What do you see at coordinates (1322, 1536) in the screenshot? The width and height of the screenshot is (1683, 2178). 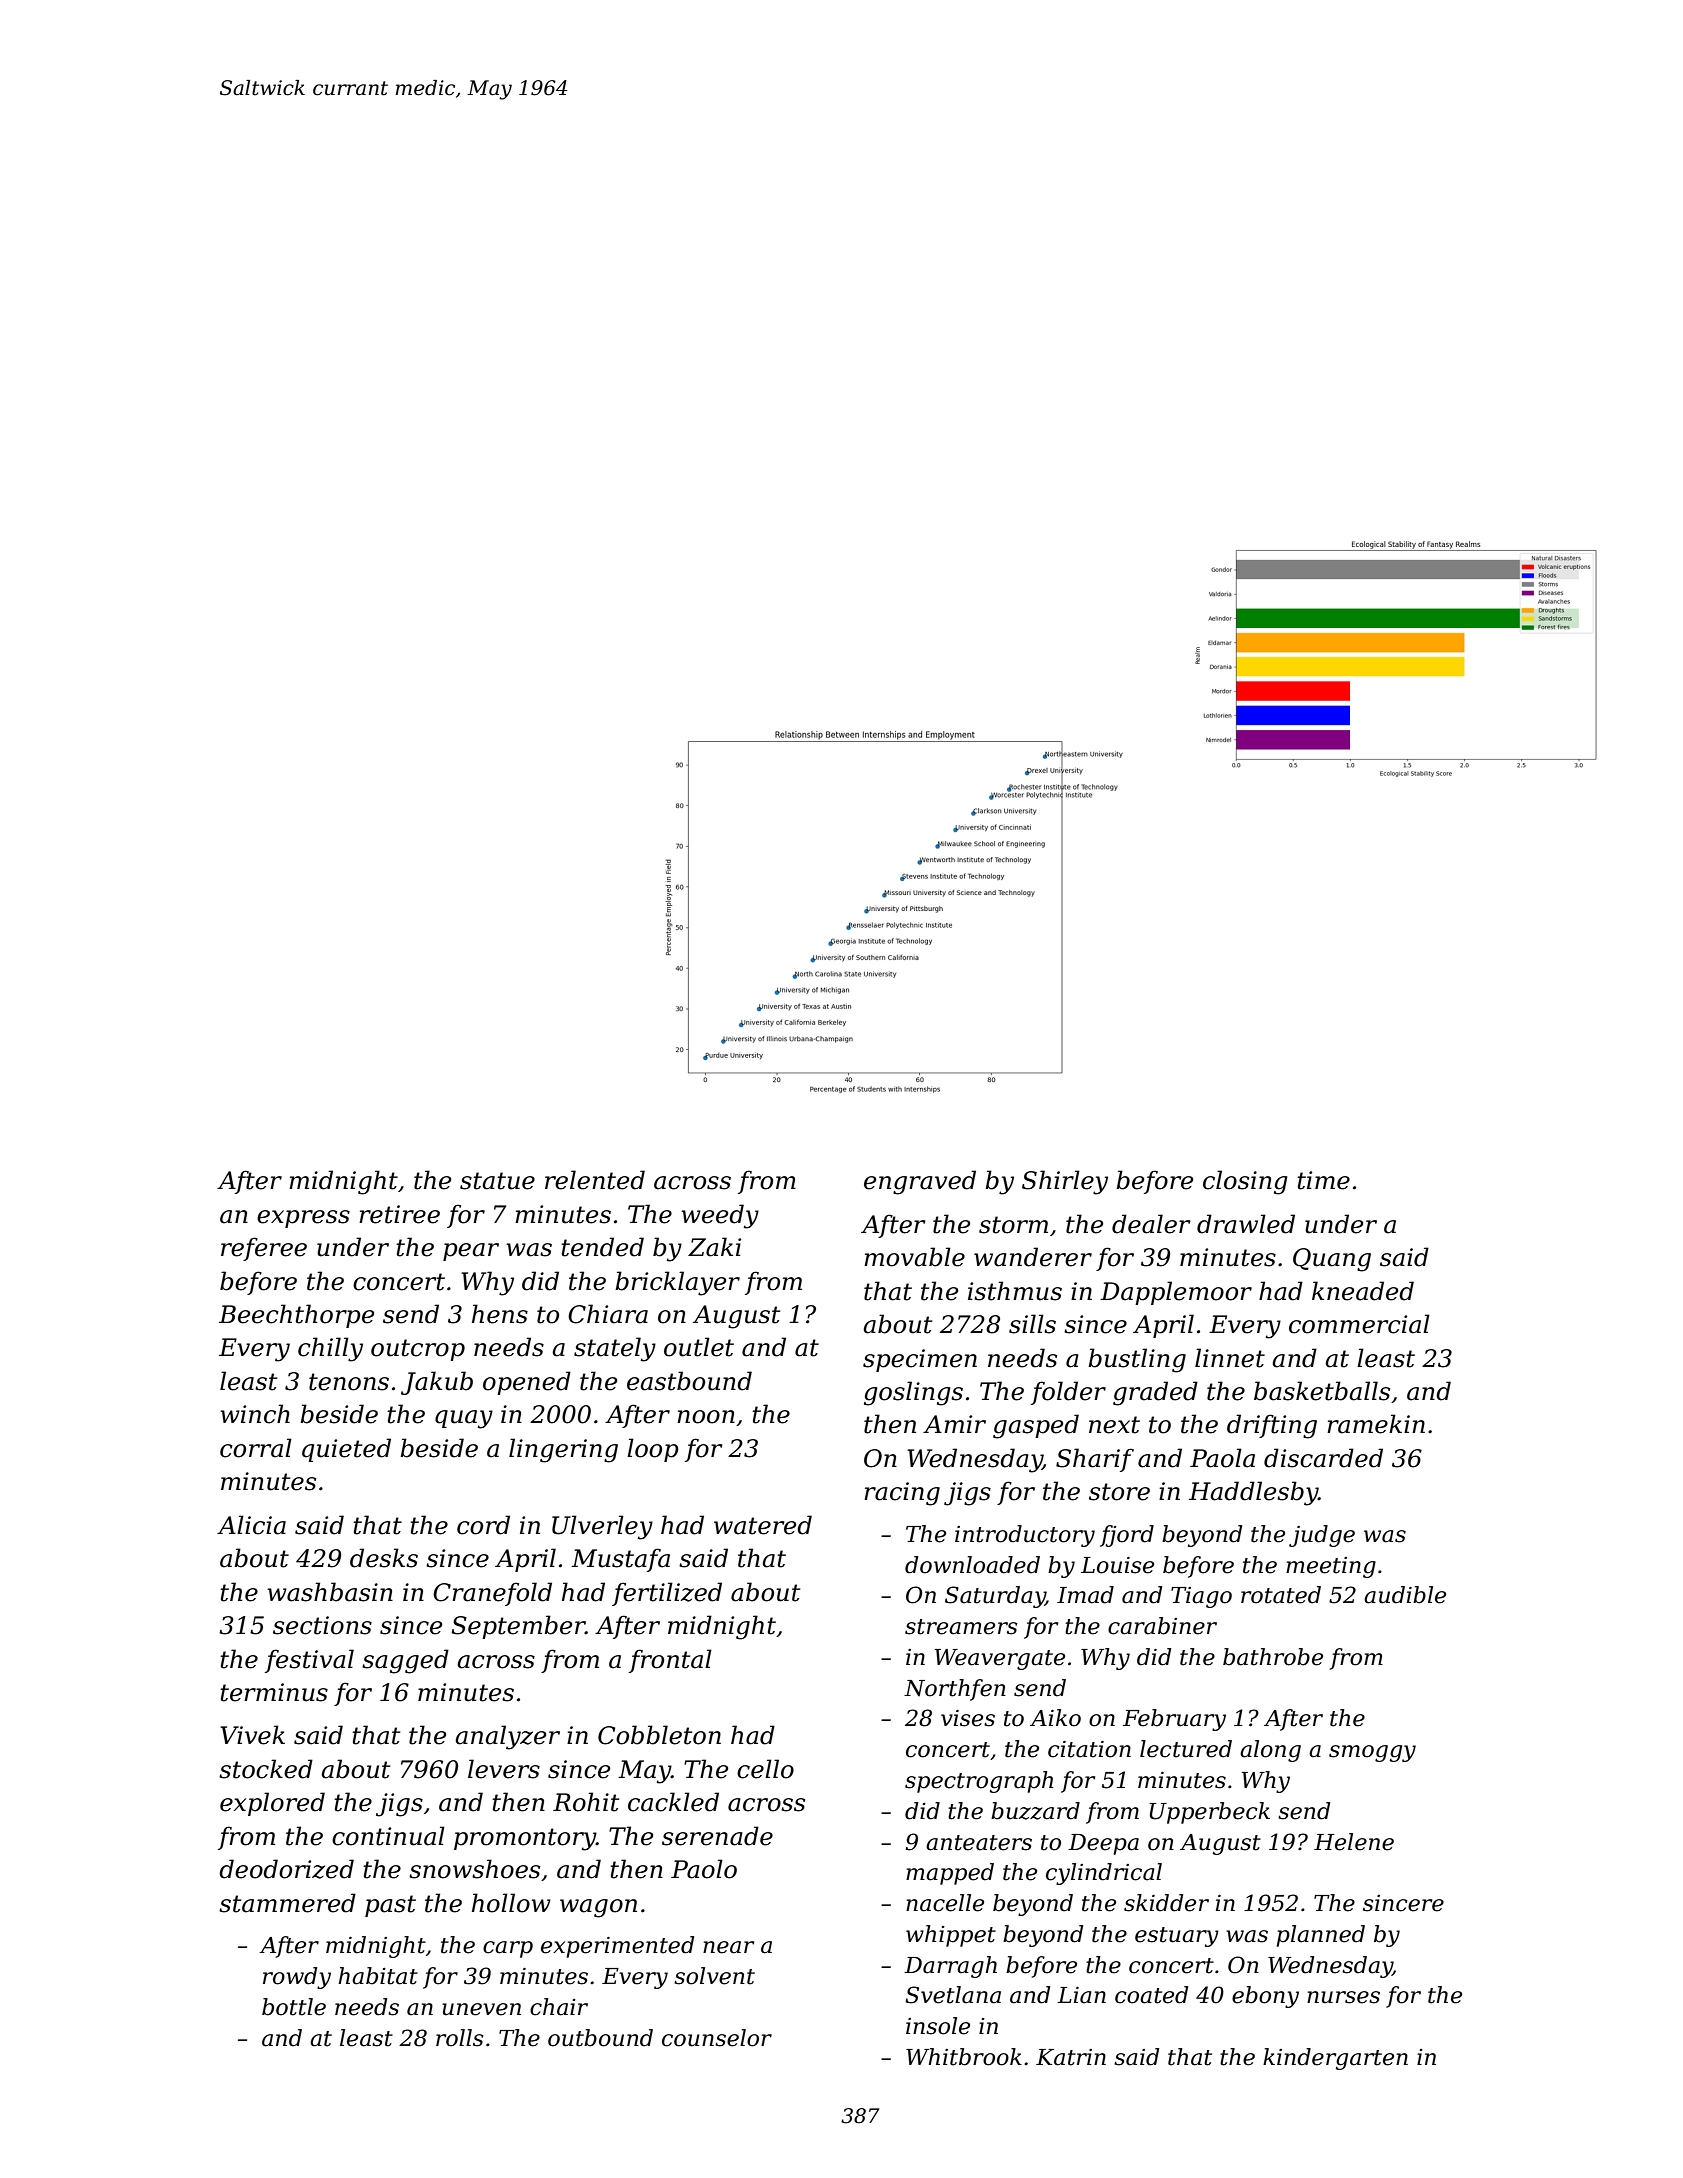 I see `judge` at bounding box center [1322, 1536].
